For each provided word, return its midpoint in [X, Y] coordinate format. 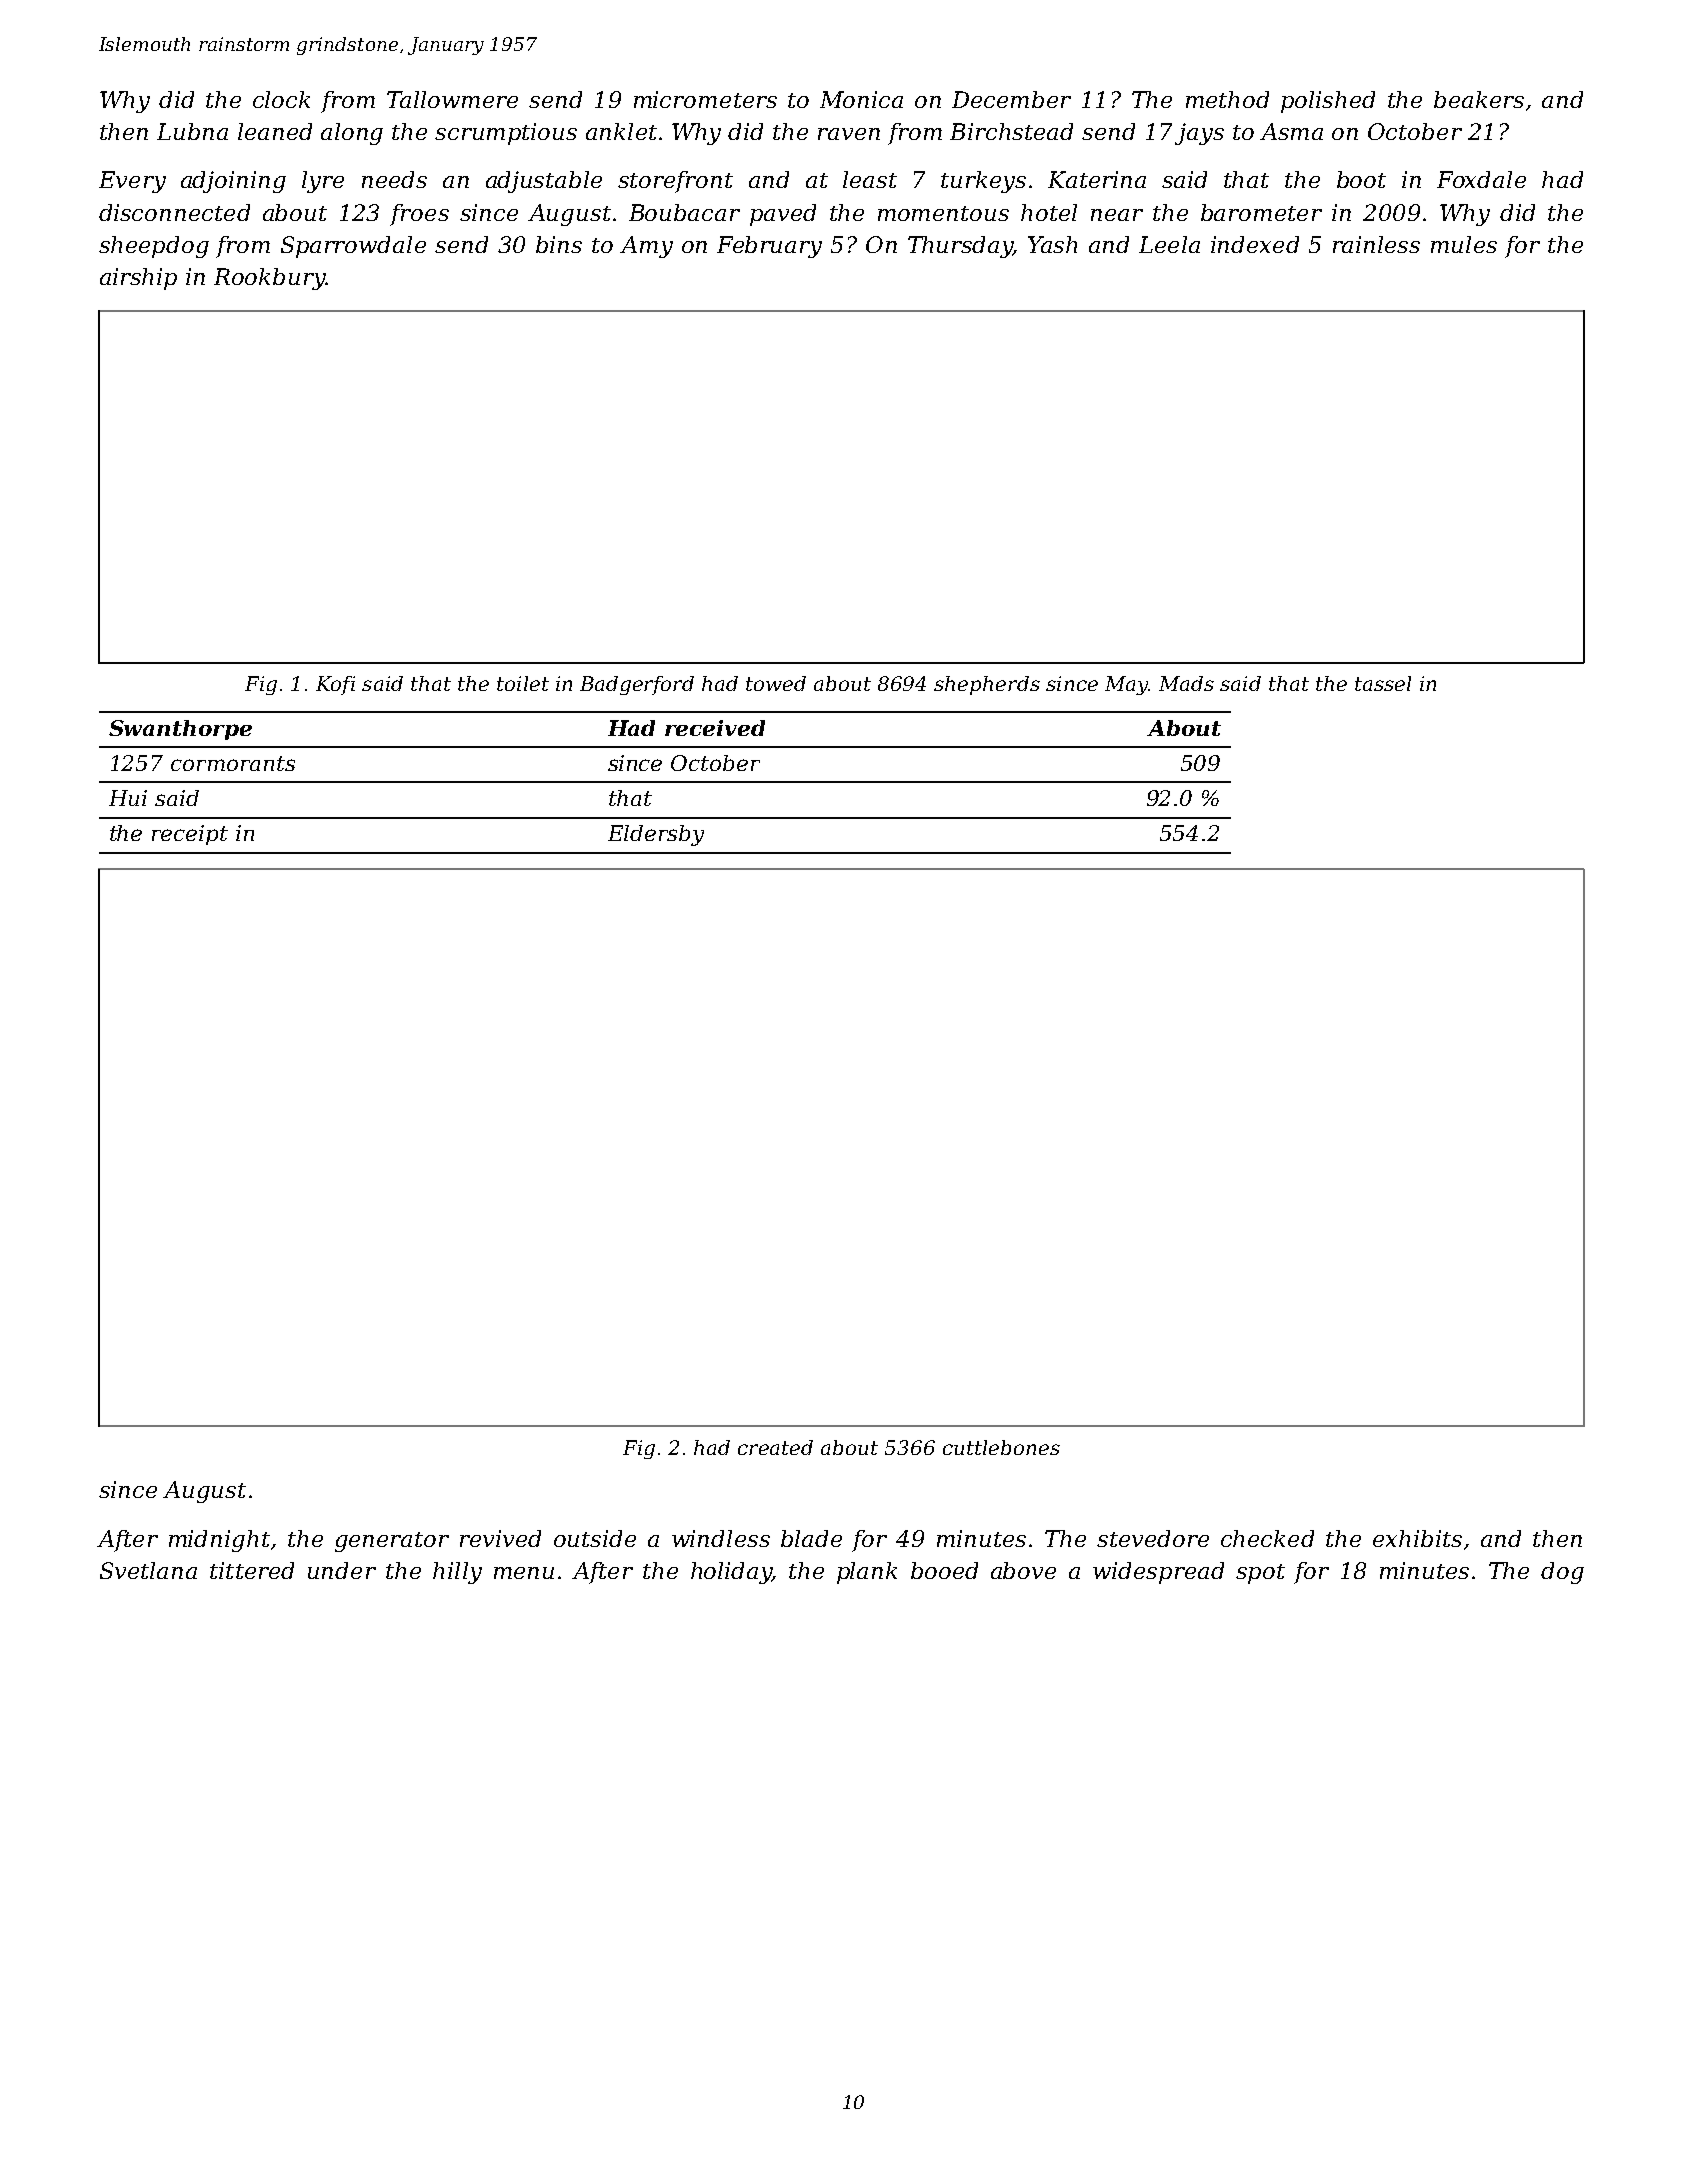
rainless [1376, 244]
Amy [646, 247]
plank [867, 1573]
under [342, 1570]
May [1126, 685]
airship [138, 279]
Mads [1186, 683]
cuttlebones [1001, 1447]
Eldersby [656, 835]
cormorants [233, 763]
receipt [190, 835]
